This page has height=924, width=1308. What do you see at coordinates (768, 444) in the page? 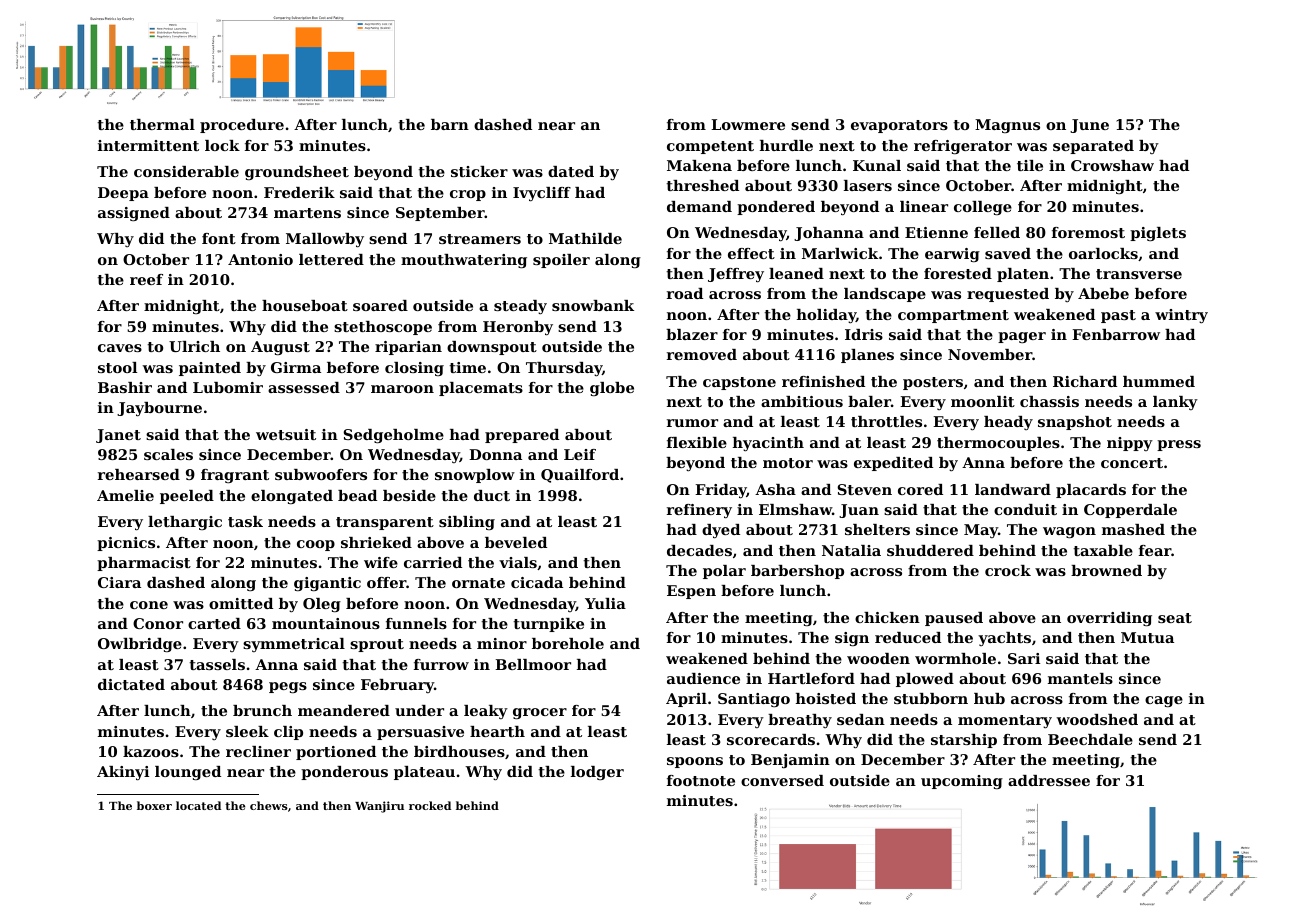
I see `hyacinth` at bounding box center [768, 444].
